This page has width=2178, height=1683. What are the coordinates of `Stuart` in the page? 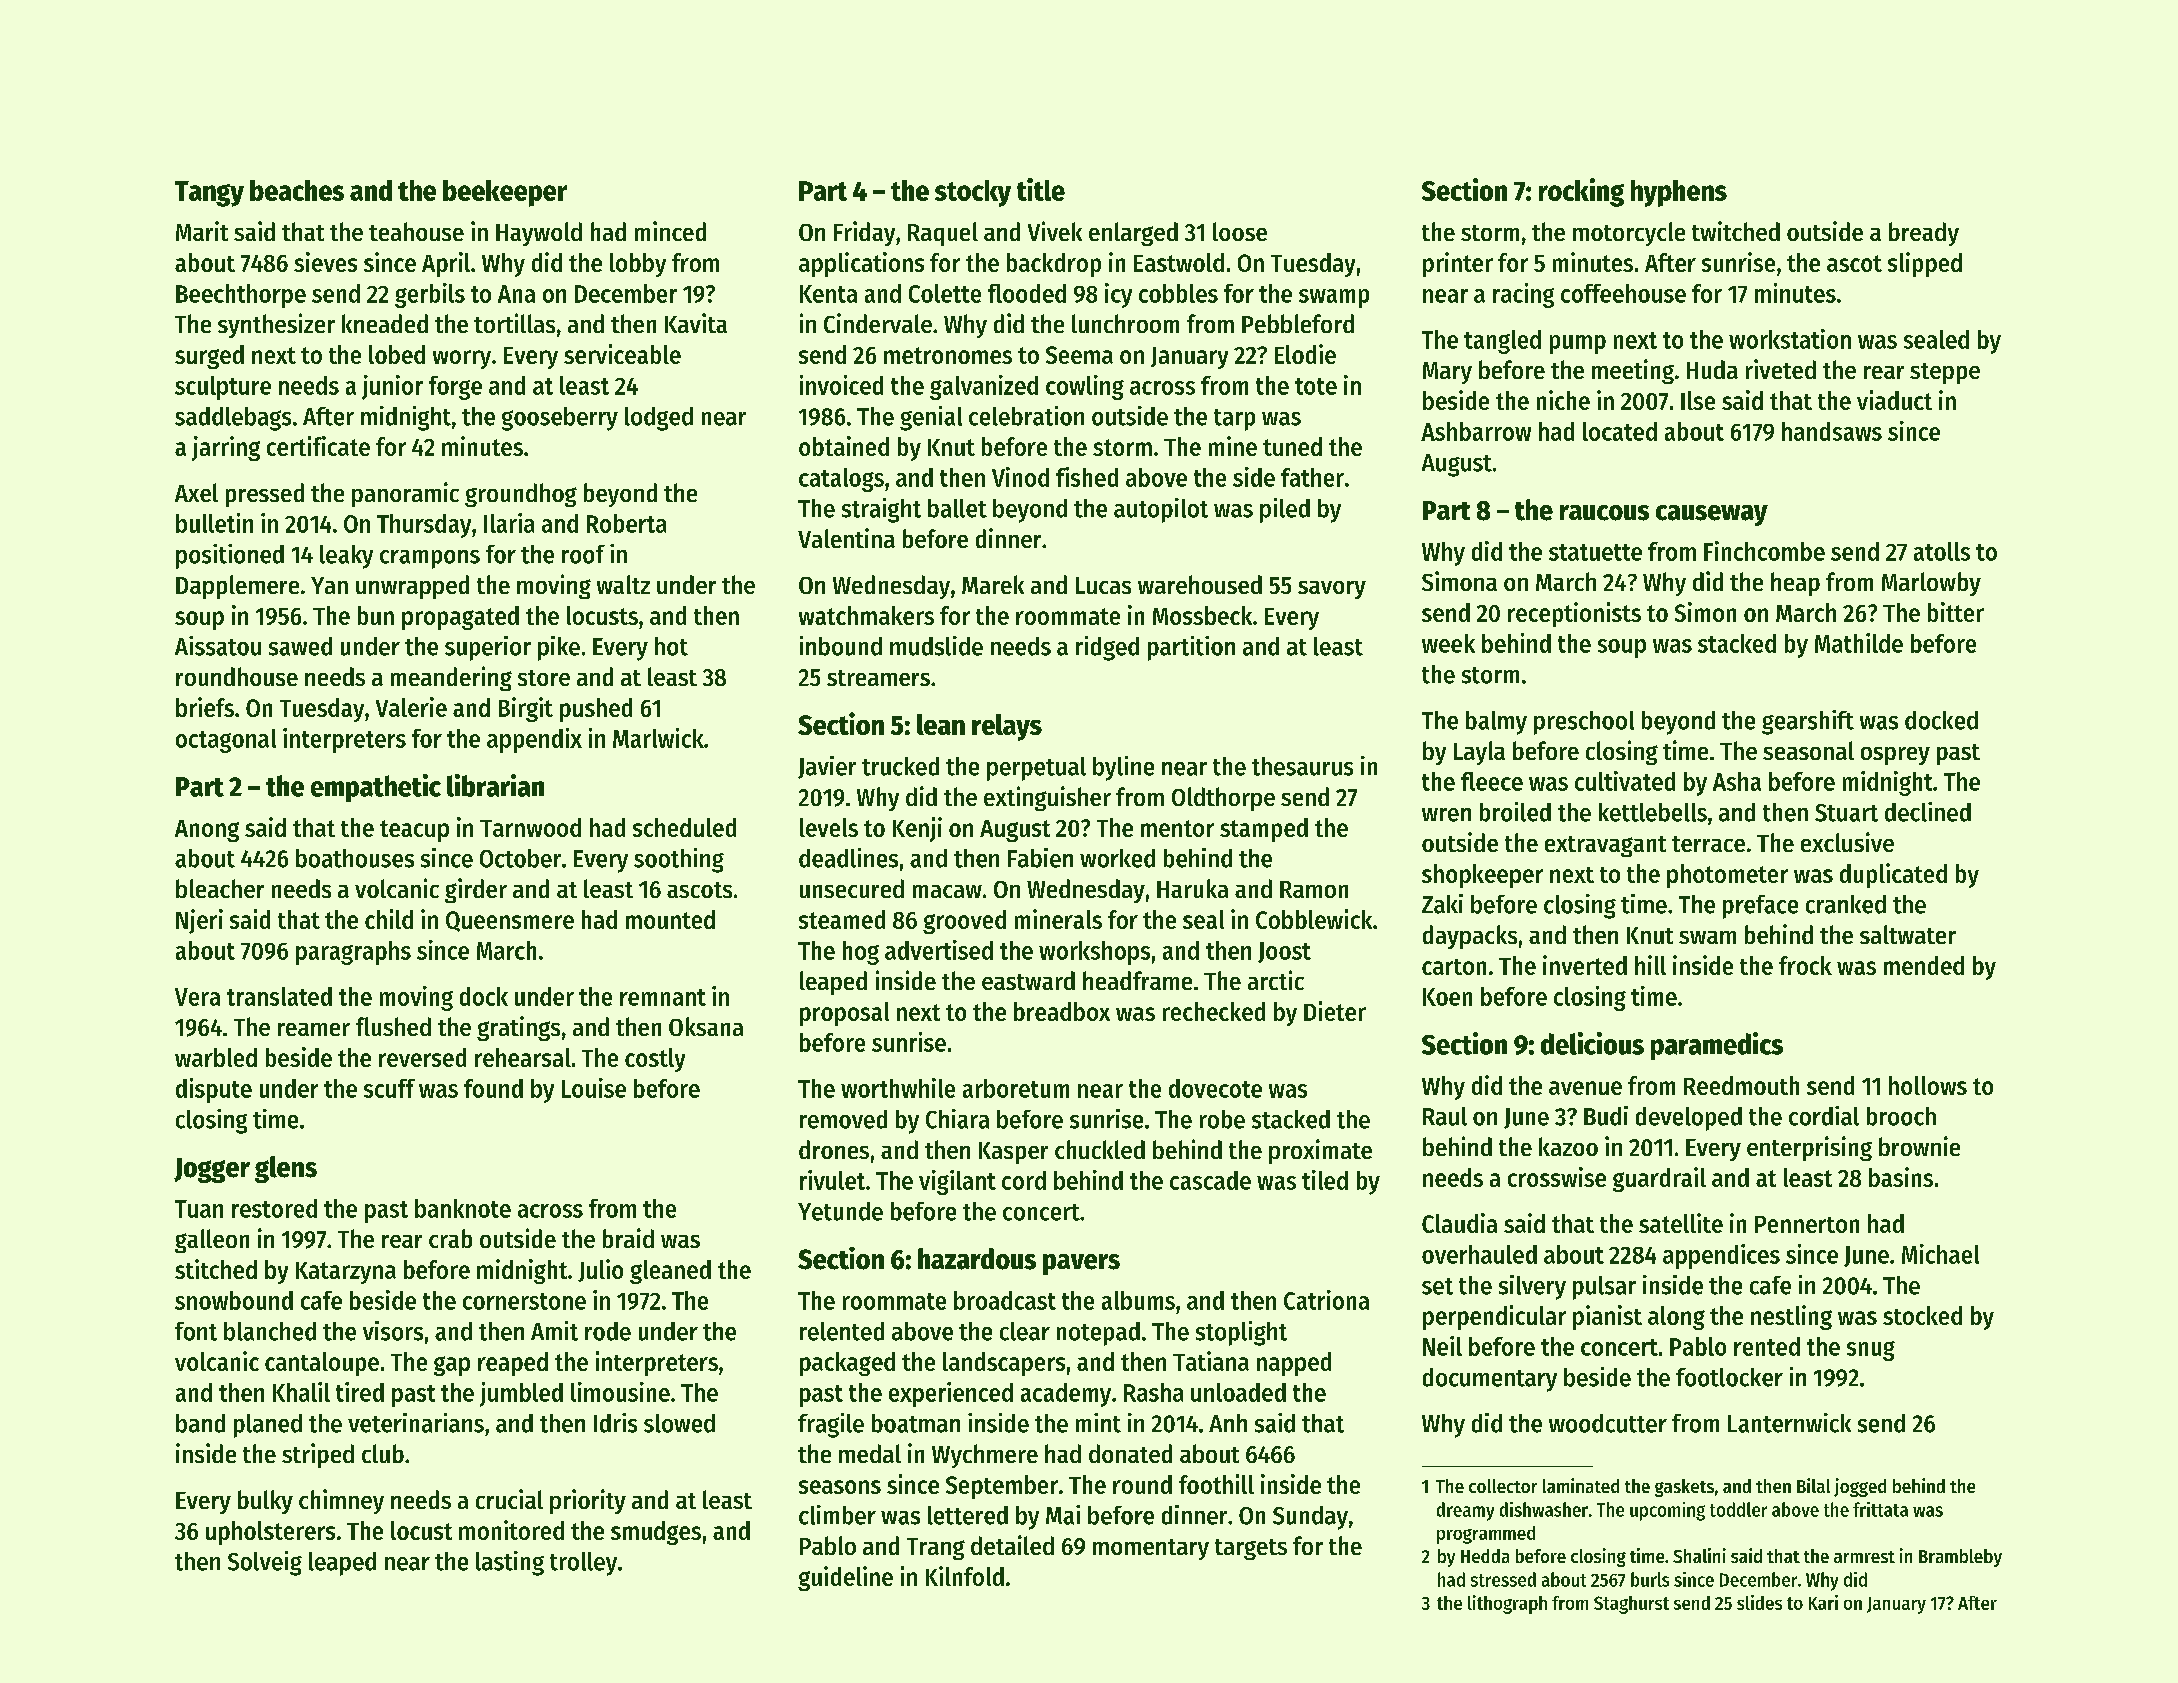 It's located at (1846, 813).
